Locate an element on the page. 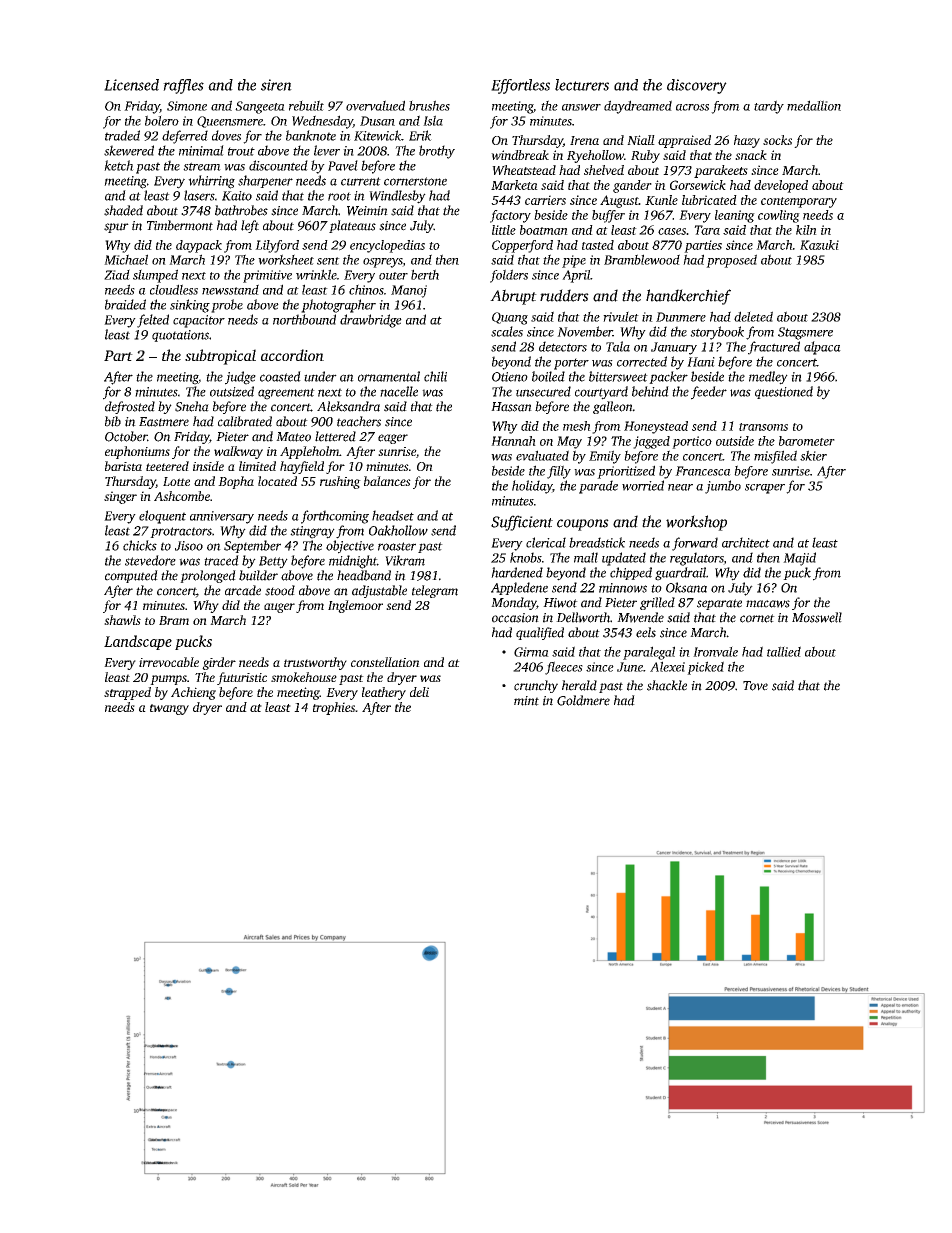 This page has width=952, height=1233. Effortless is located at coordinates (520, 86).
